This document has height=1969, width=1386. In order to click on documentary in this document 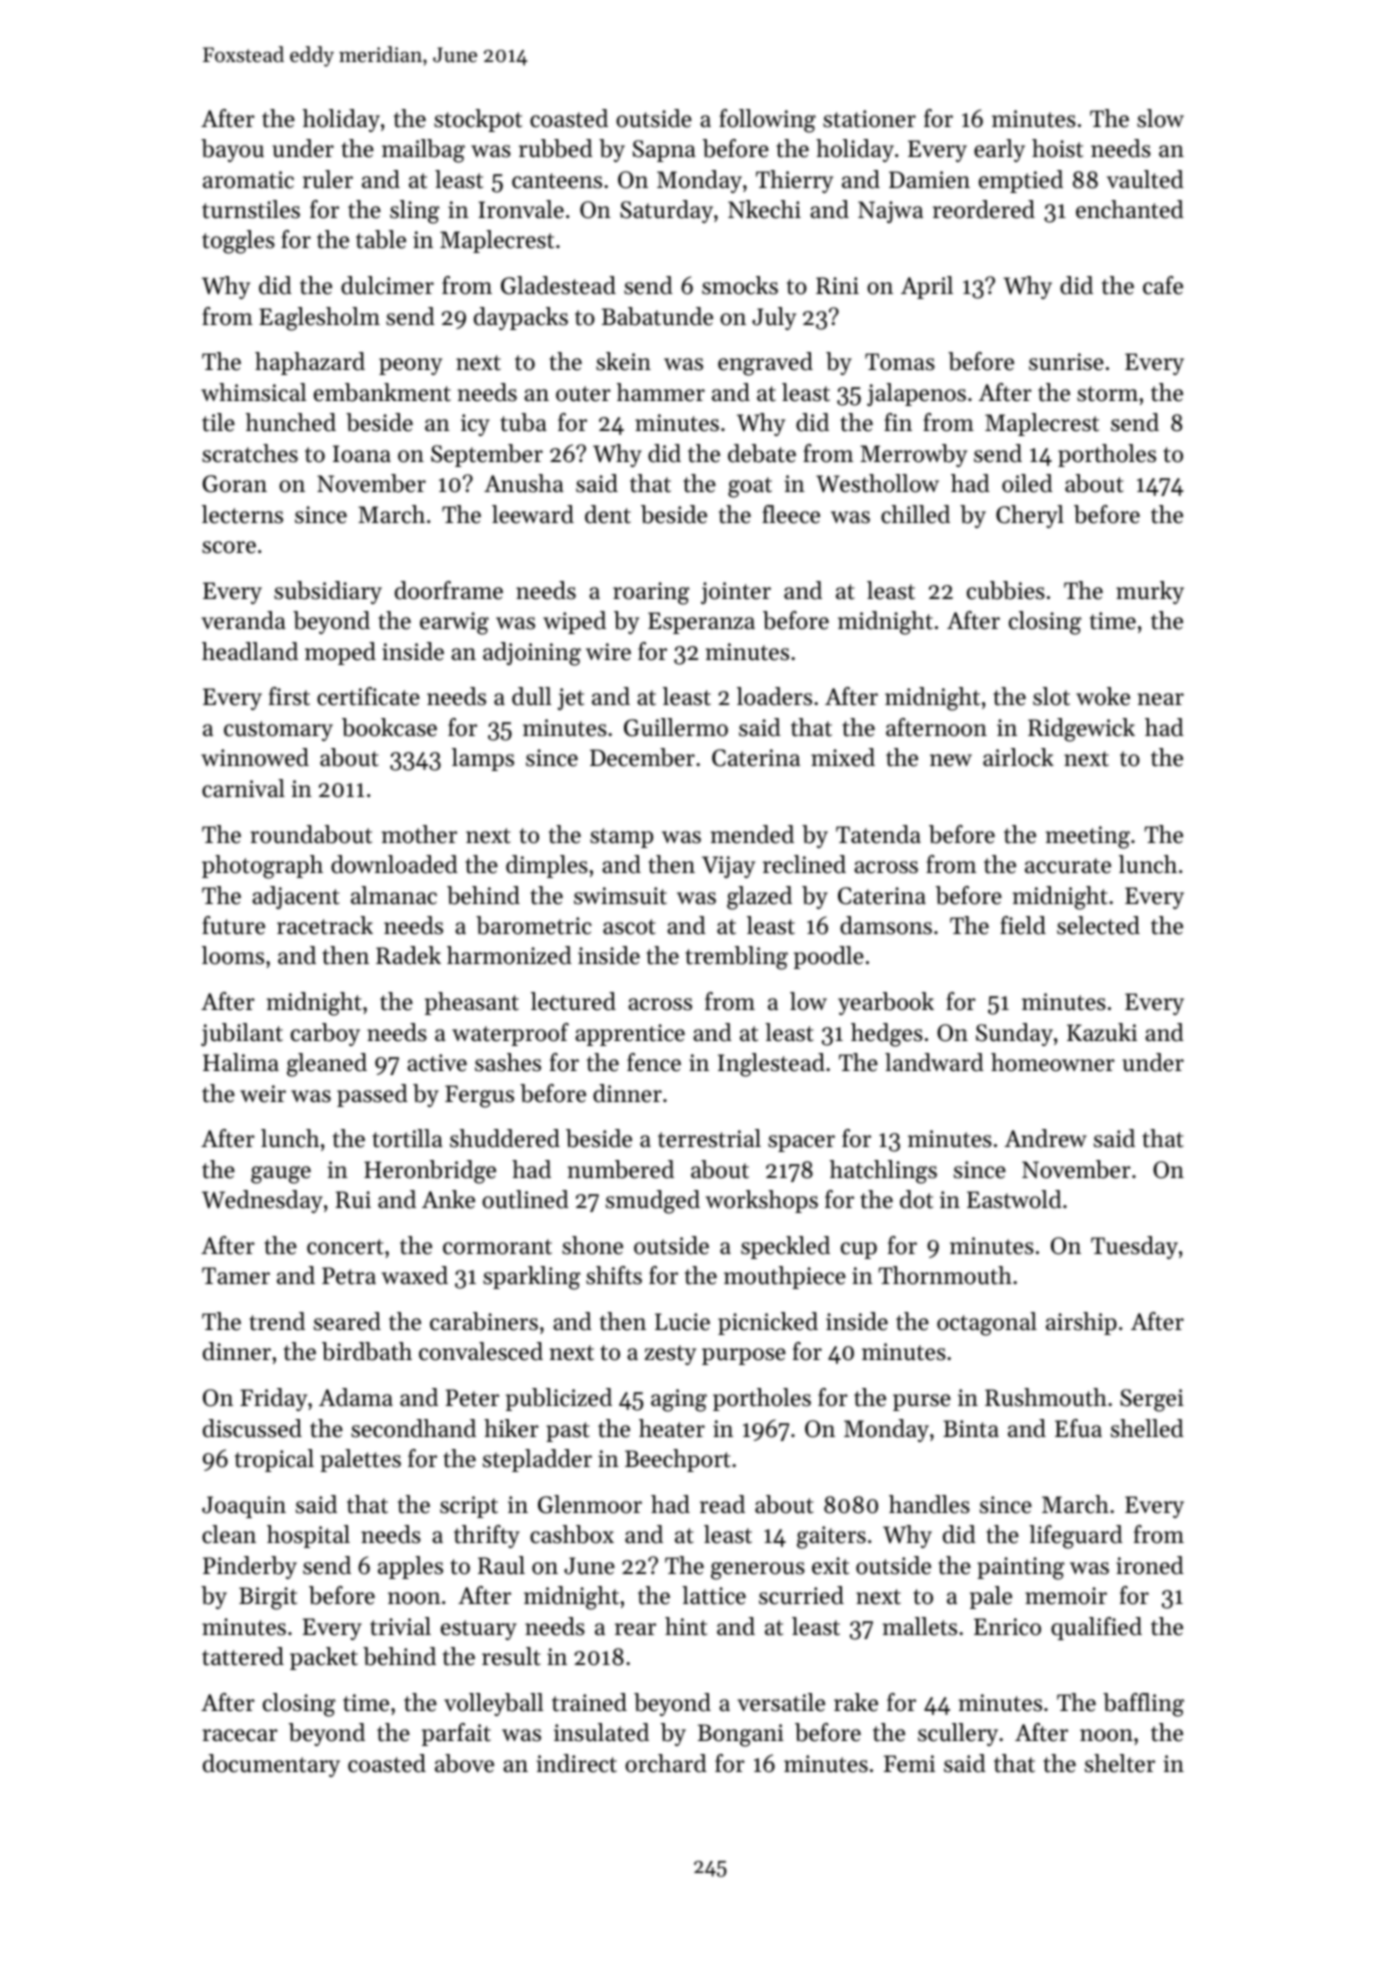, I will do `click(271, 1765)`.
